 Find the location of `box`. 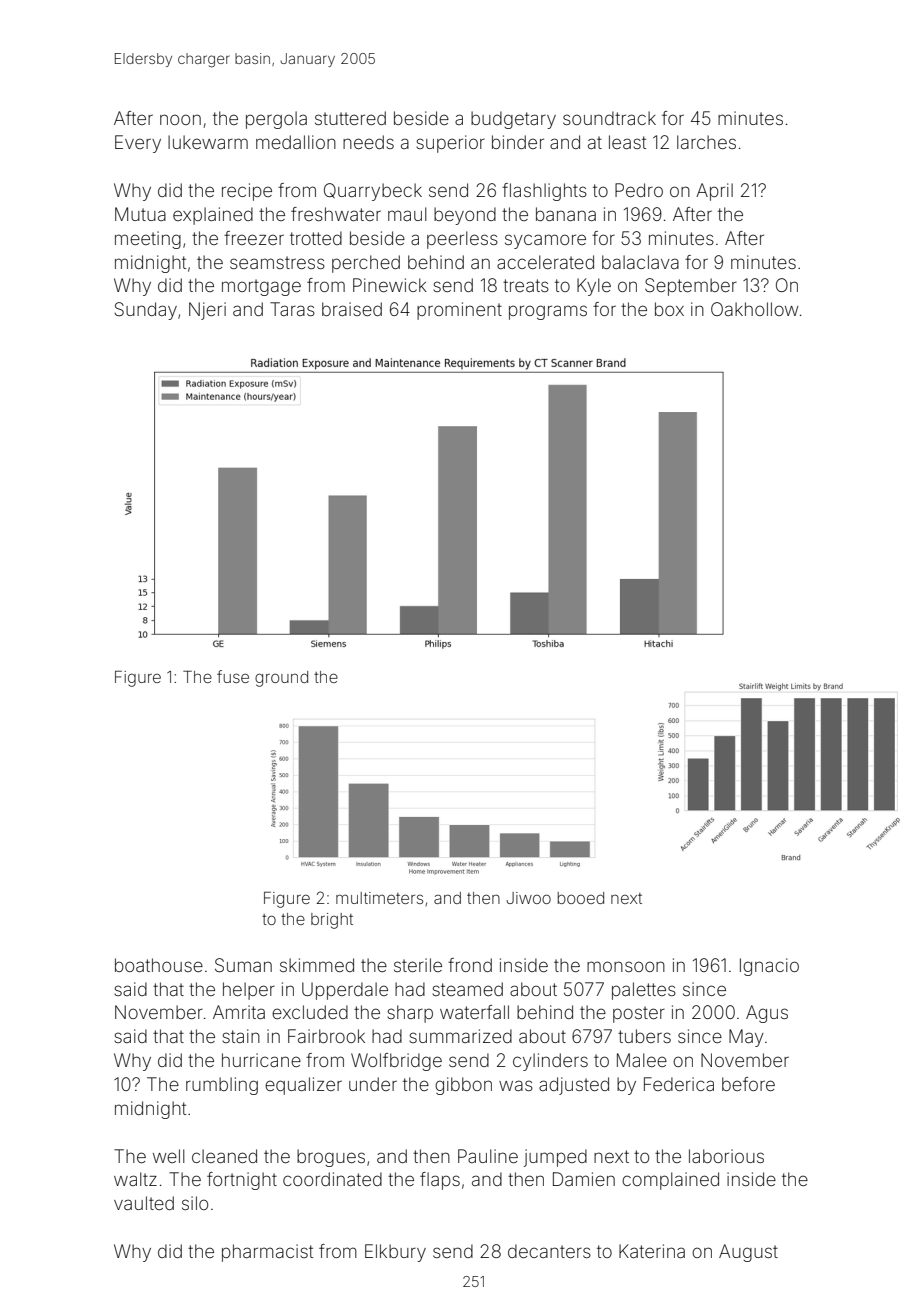

box is located at coordinates (669, 309).
